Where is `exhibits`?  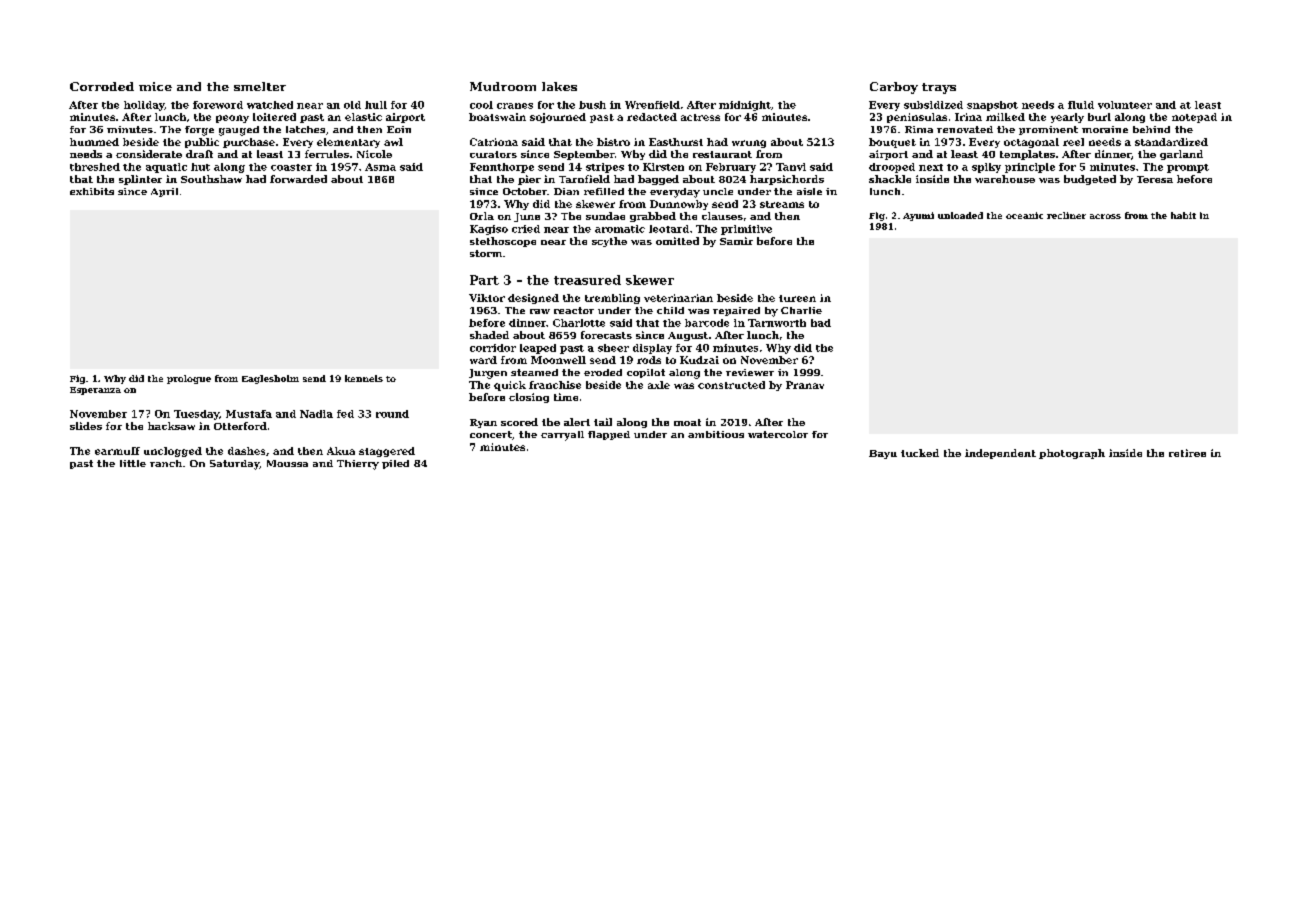 exhibits is located at coordinates (92, 191).
